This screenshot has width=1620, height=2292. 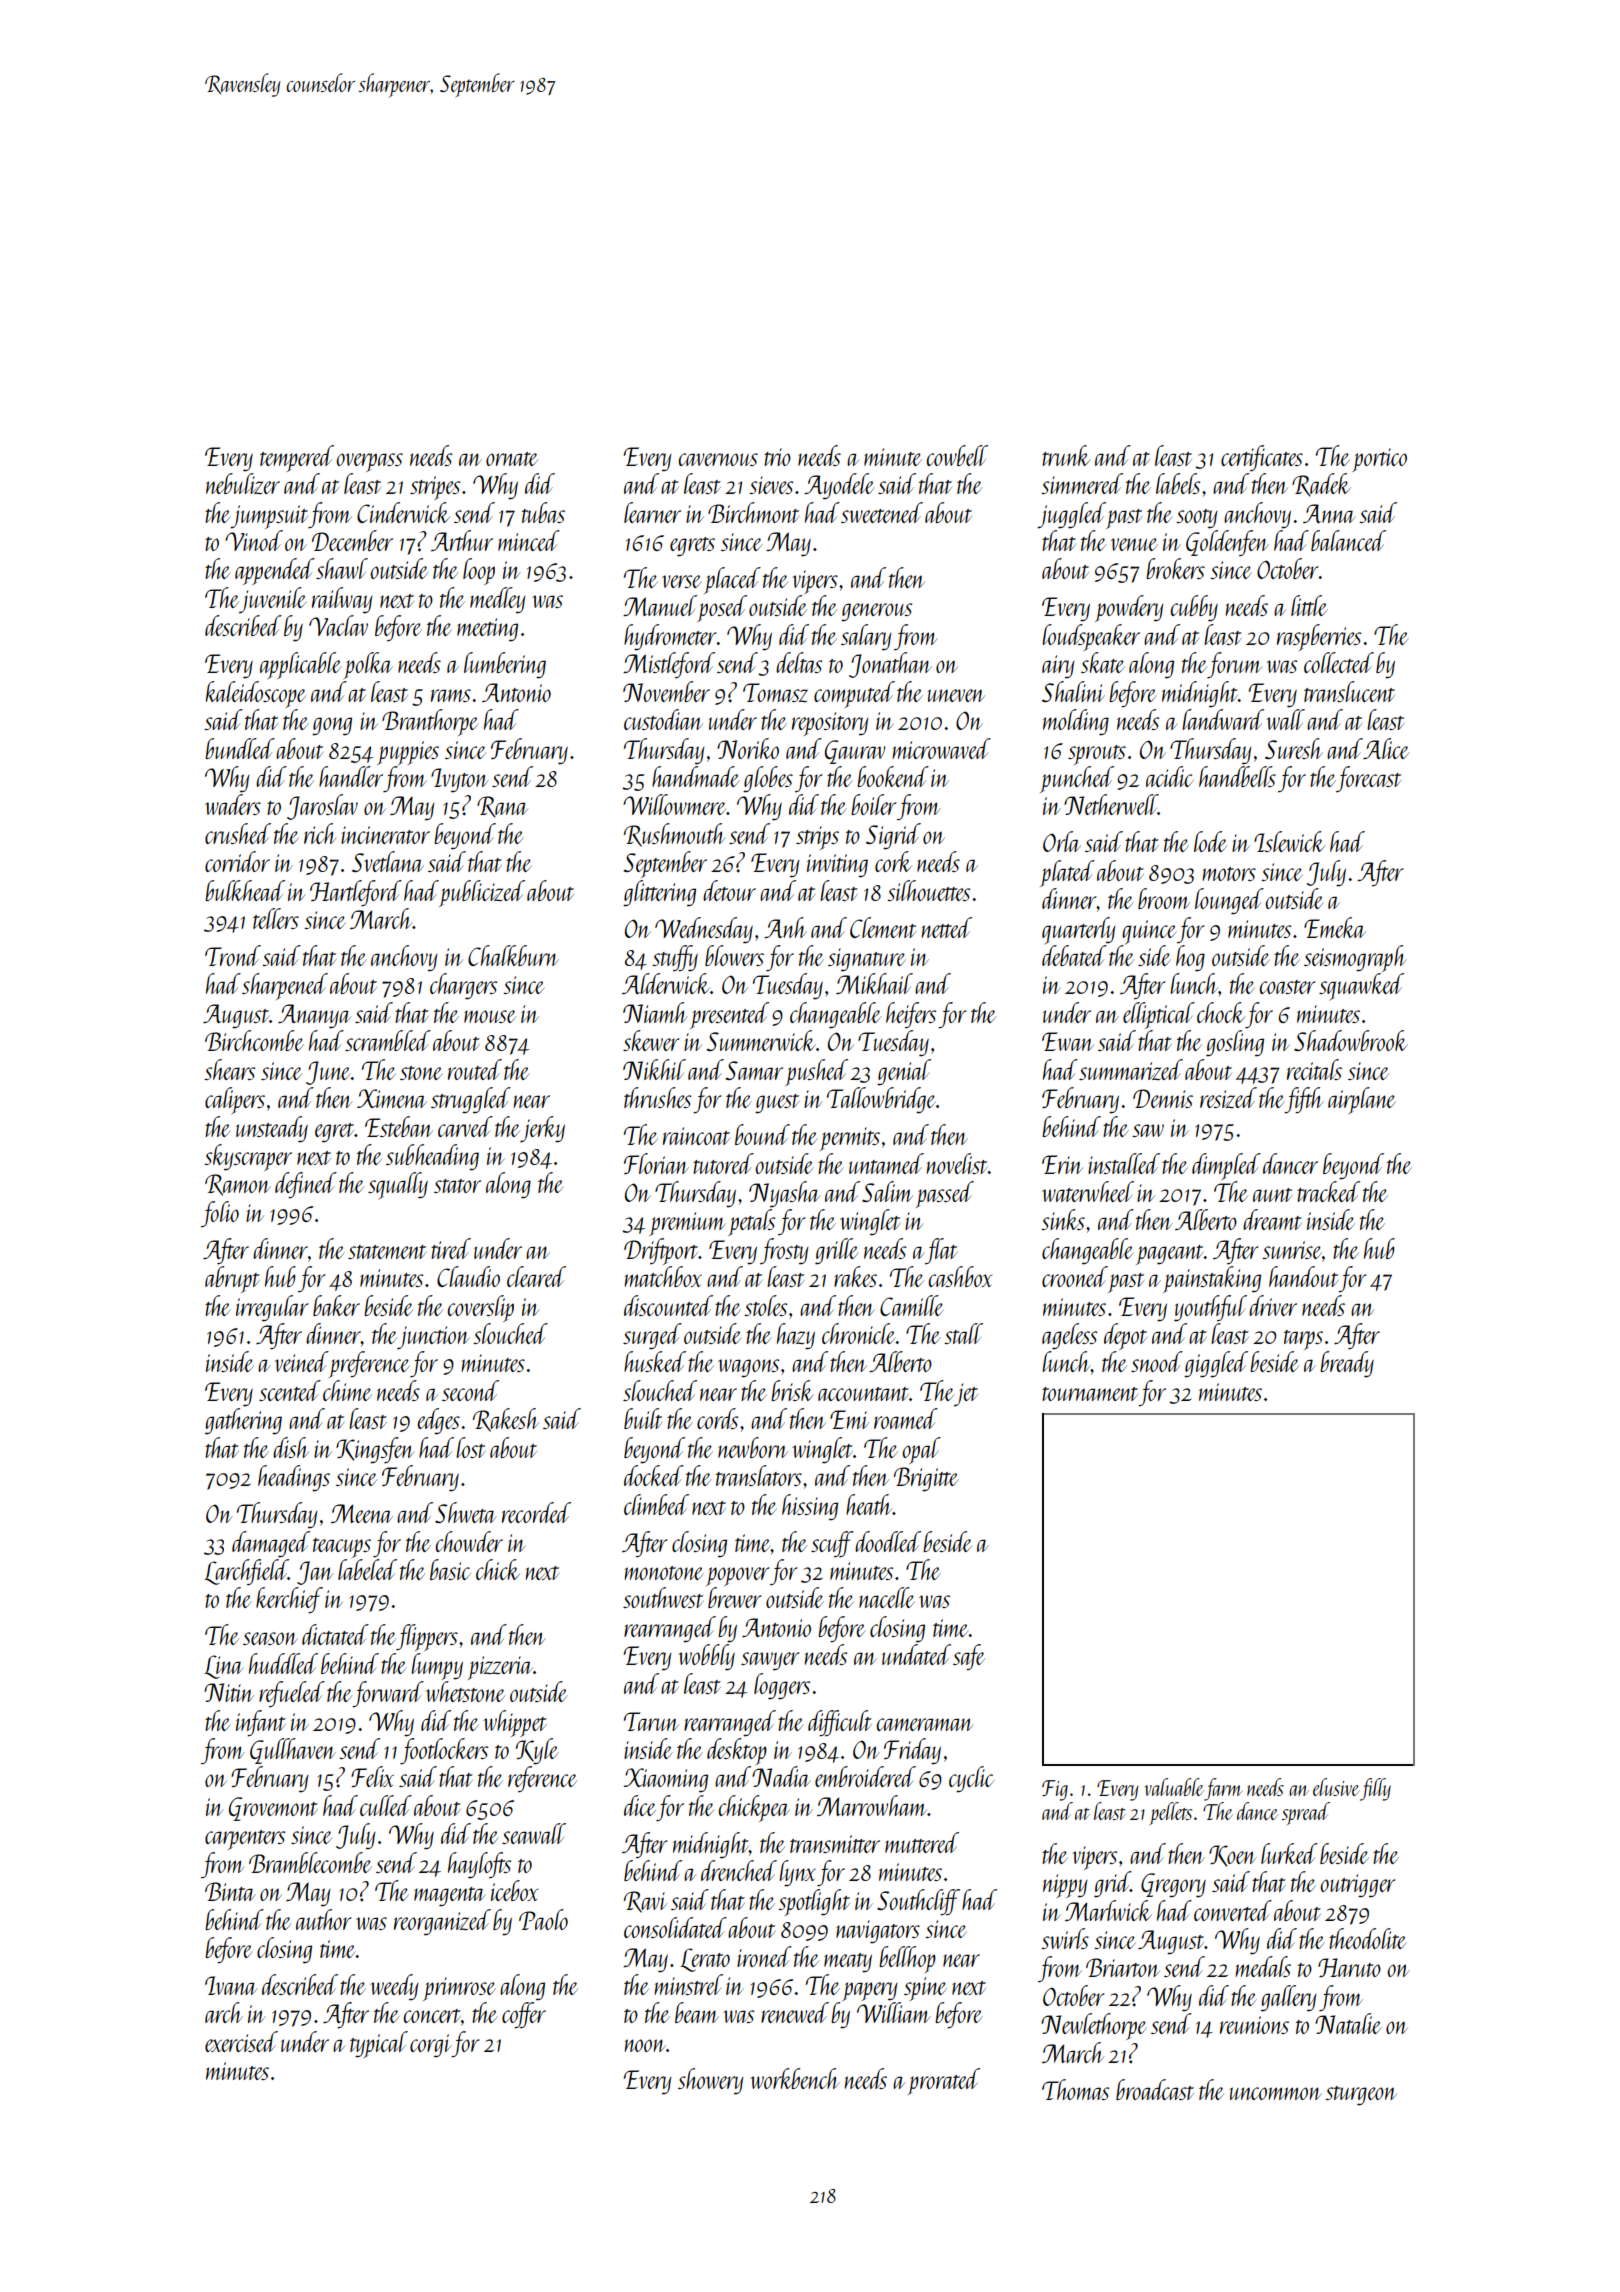 I want to click on Summerwick, so click(x=761, y=1040).
